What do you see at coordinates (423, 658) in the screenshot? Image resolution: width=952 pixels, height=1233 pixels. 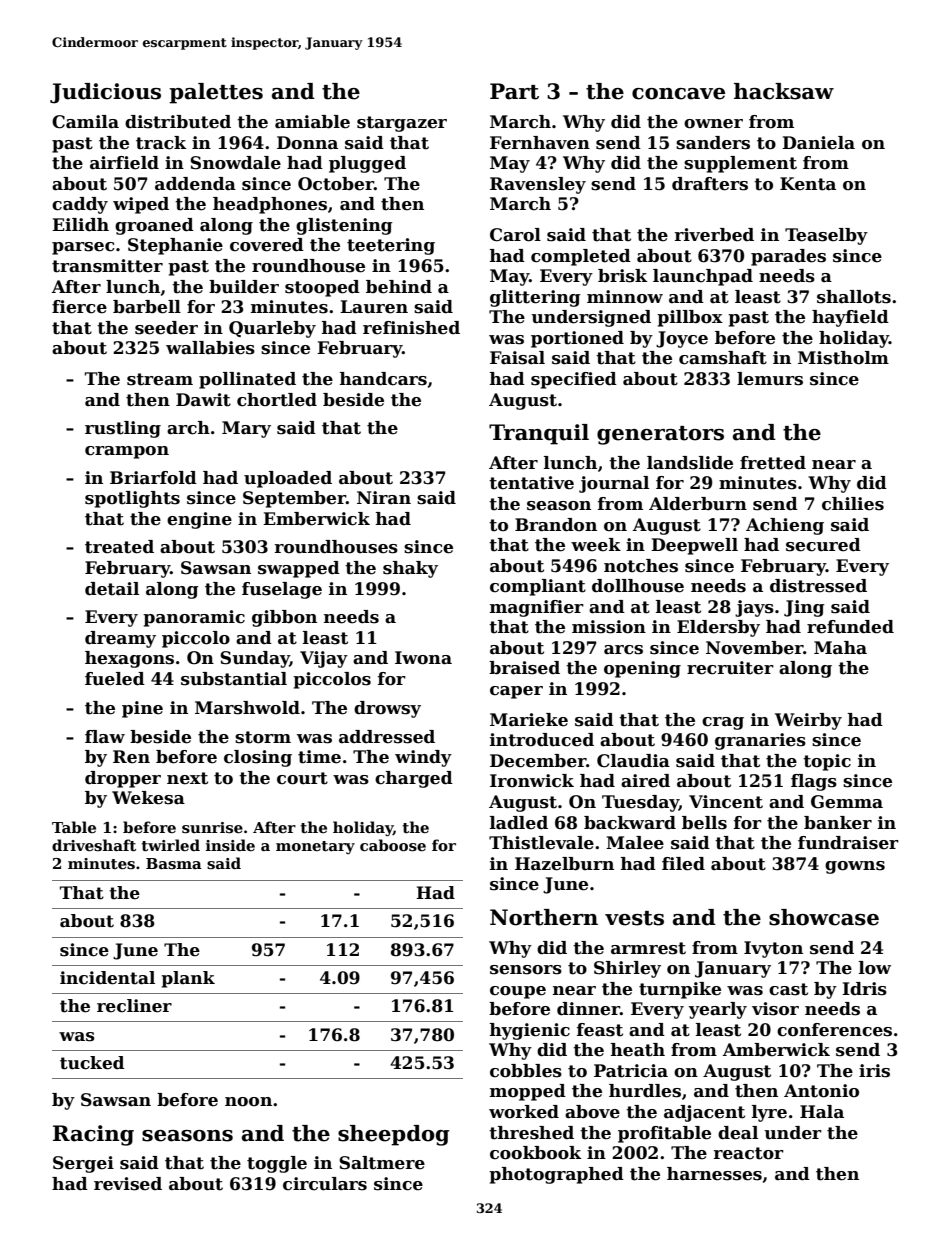 I see `Iwona` at bounding box center [423, 658].
